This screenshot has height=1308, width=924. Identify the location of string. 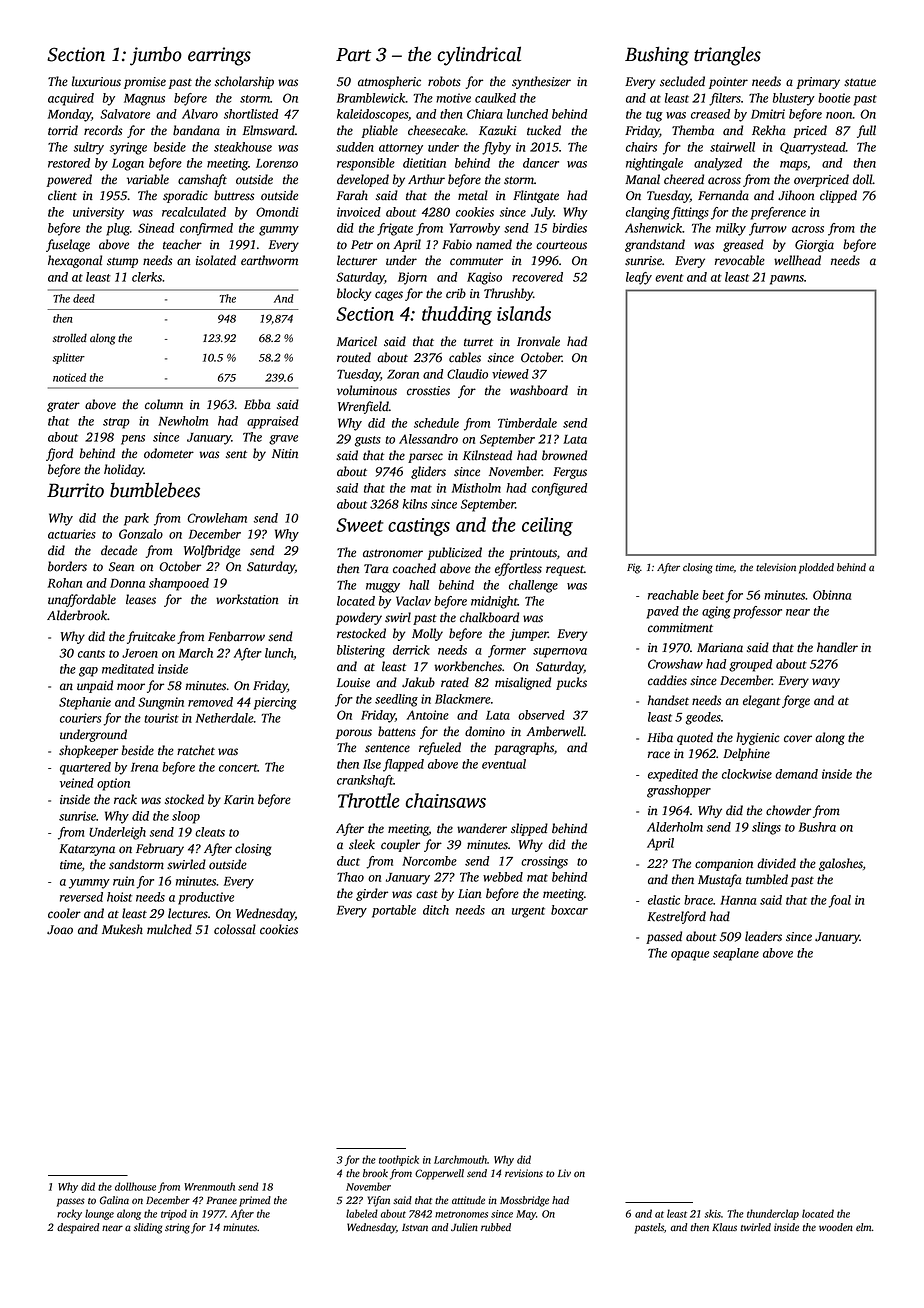
(177, 1228).
